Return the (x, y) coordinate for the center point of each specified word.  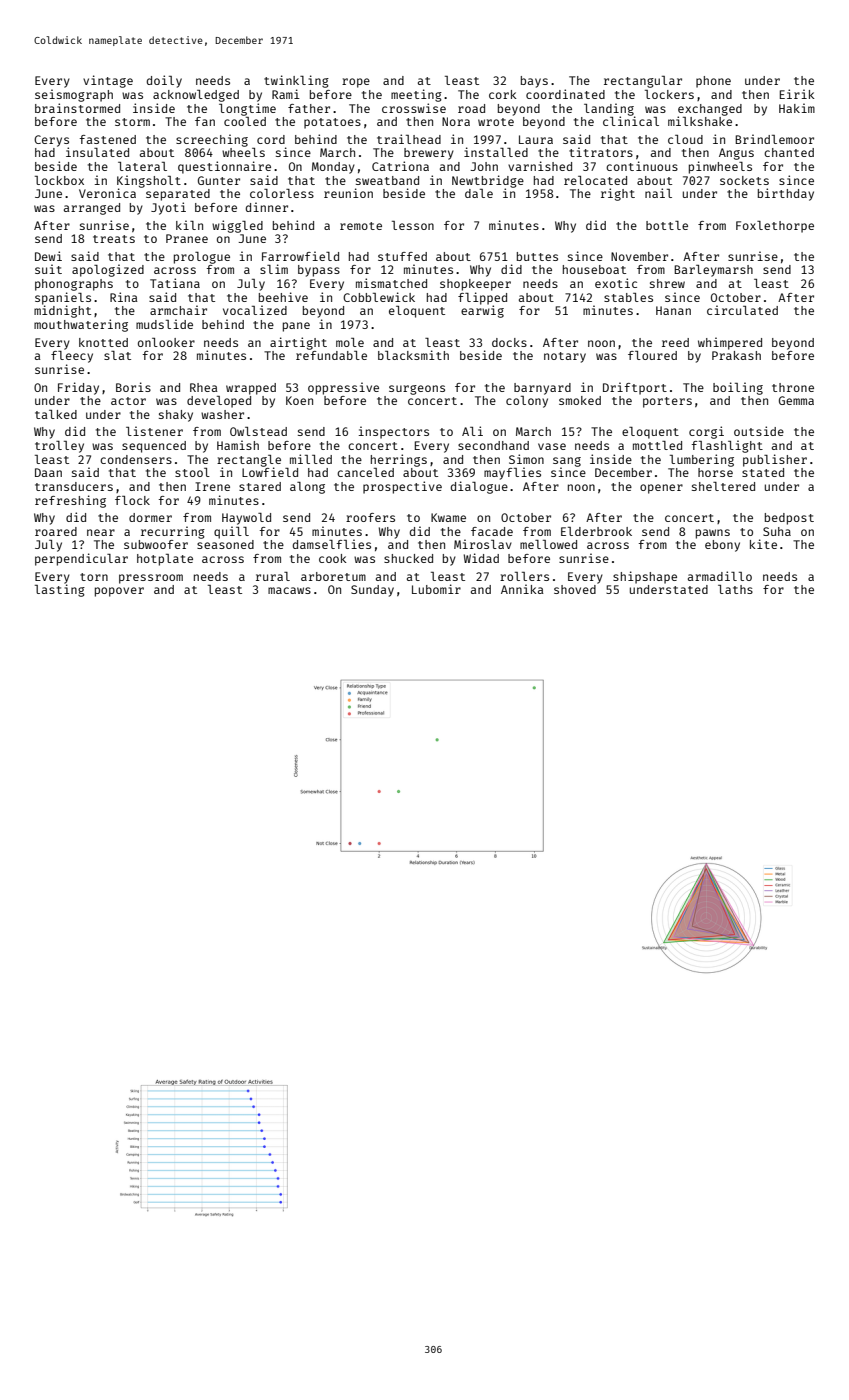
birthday (786, 194)
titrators (601, 152)
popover (119, 592)
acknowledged (196, 96)
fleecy (72, 357)
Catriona (400, 166)
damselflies (332, 544)
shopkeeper (475, 285)
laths (735, 589)
